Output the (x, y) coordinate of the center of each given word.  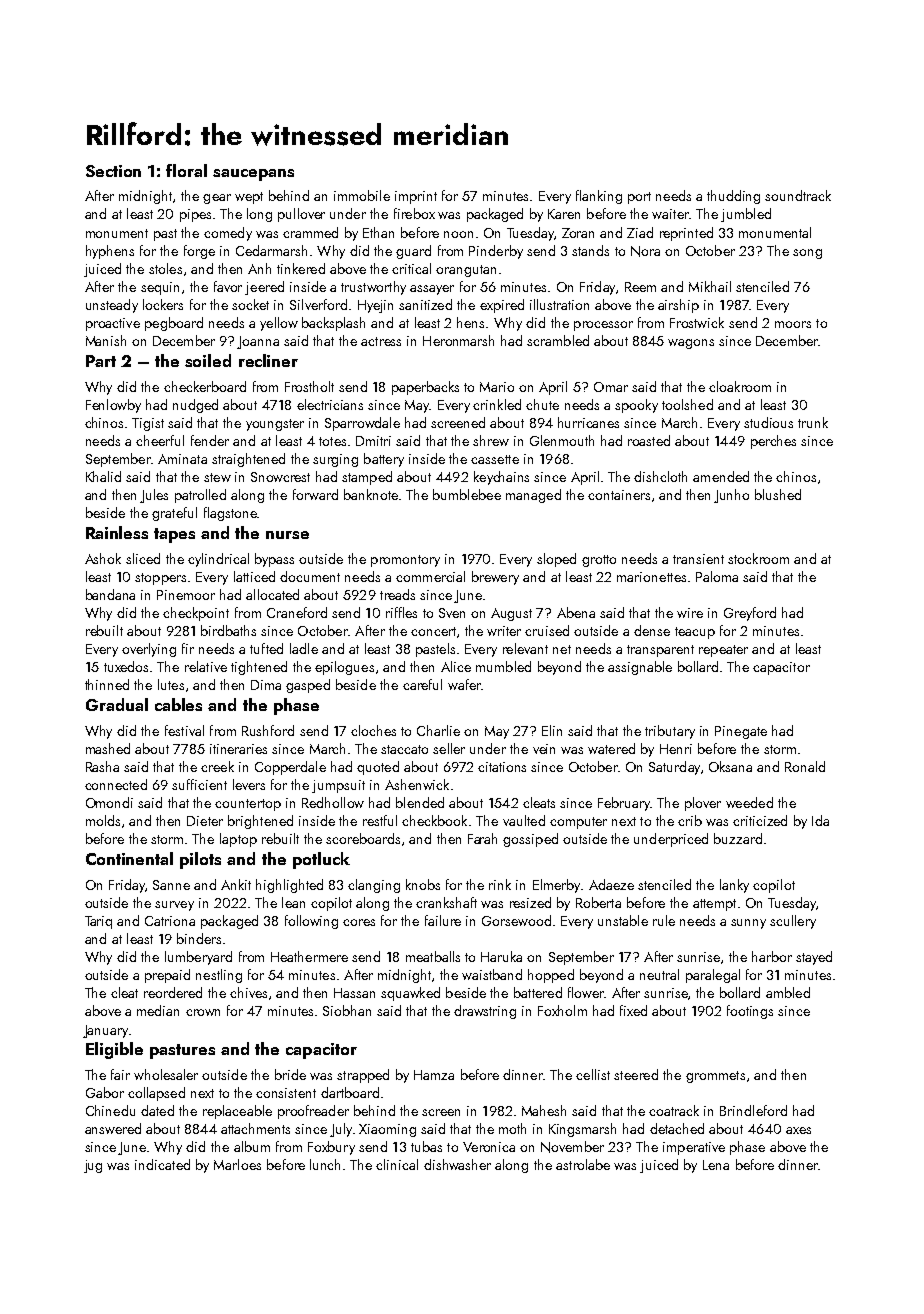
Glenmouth (562, 440)
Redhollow (333, 802)
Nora (645, 251)
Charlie (438, 730)
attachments (255, 1128)
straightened (248, 460)
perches (773, 442)
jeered (264, 288)
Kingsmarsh (582, 1130)
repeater (723, 651)
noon (458, 234)
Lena (716, 1165)
